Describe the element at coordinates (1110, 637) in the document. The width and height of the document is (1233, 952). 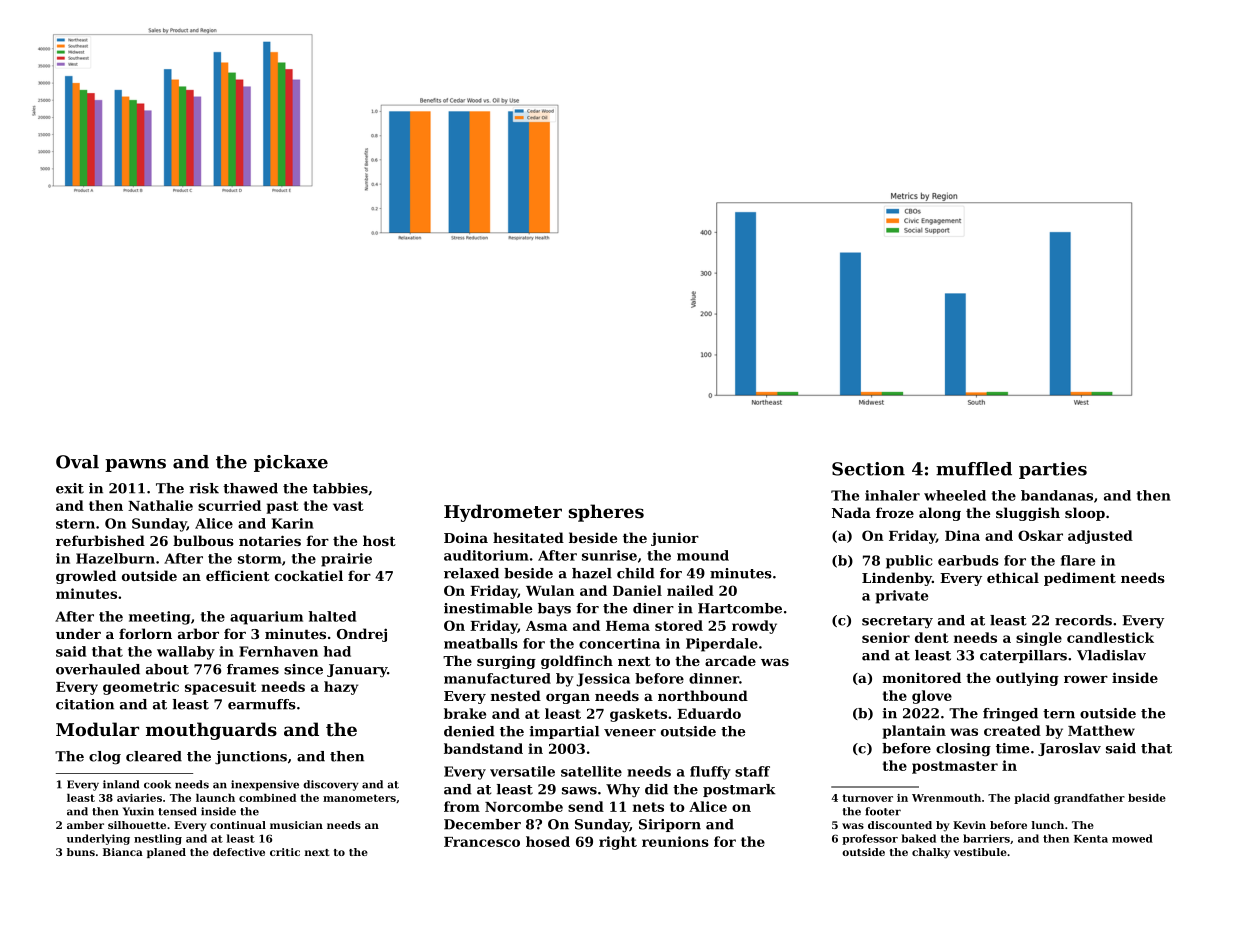
I see `candlestick` at that location.
